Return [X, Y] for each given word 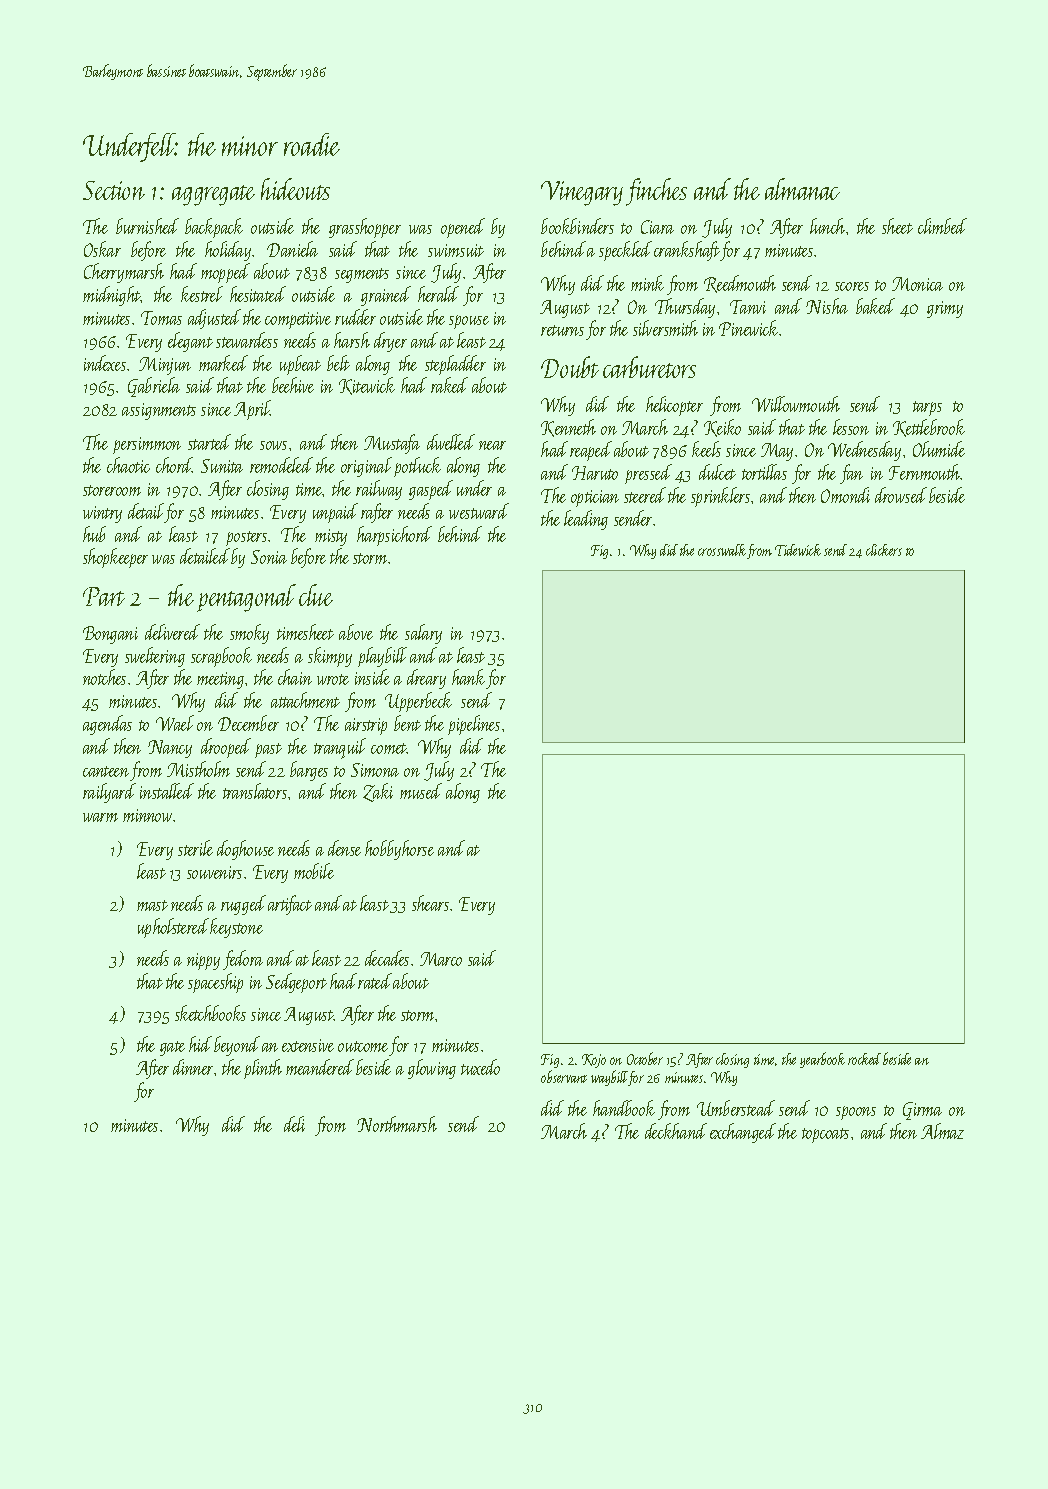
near [492, 445]
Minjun [165, 366]
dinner [193, 1067]
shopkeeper [115, 558]
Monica [917, 284]
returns [562, 330]
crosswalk [722, 550]
